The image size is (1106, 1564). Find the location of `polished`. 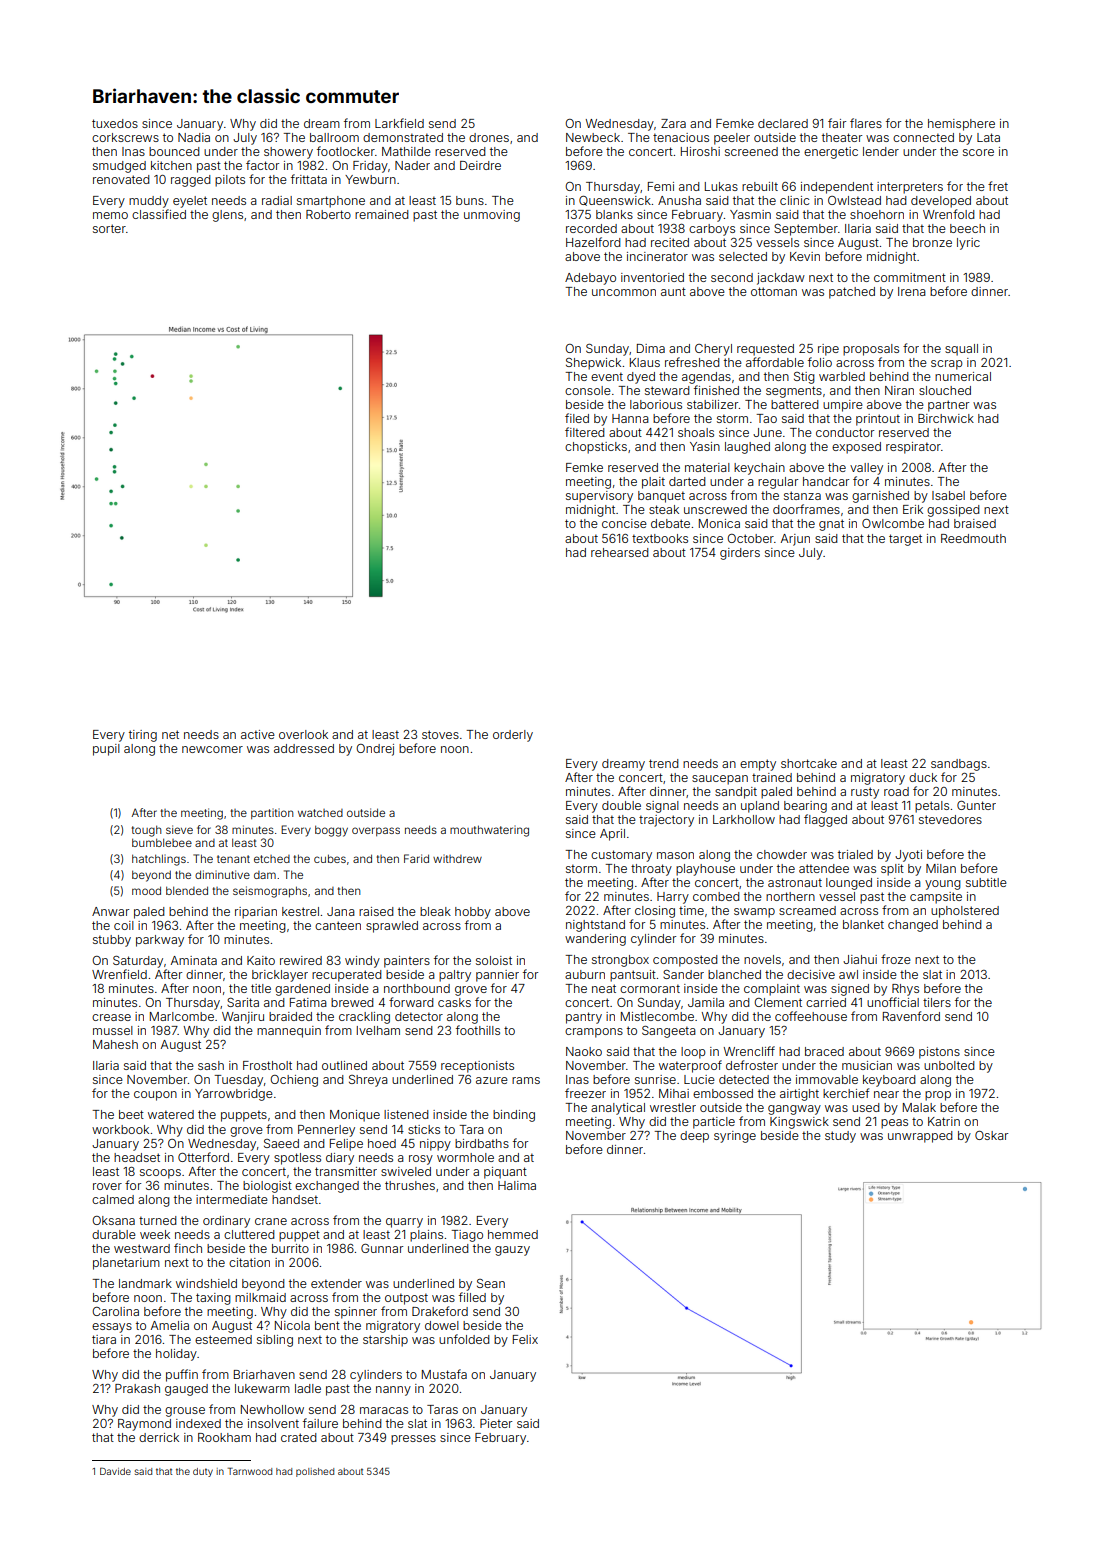

polished is located at coordinates (315, 1472).
